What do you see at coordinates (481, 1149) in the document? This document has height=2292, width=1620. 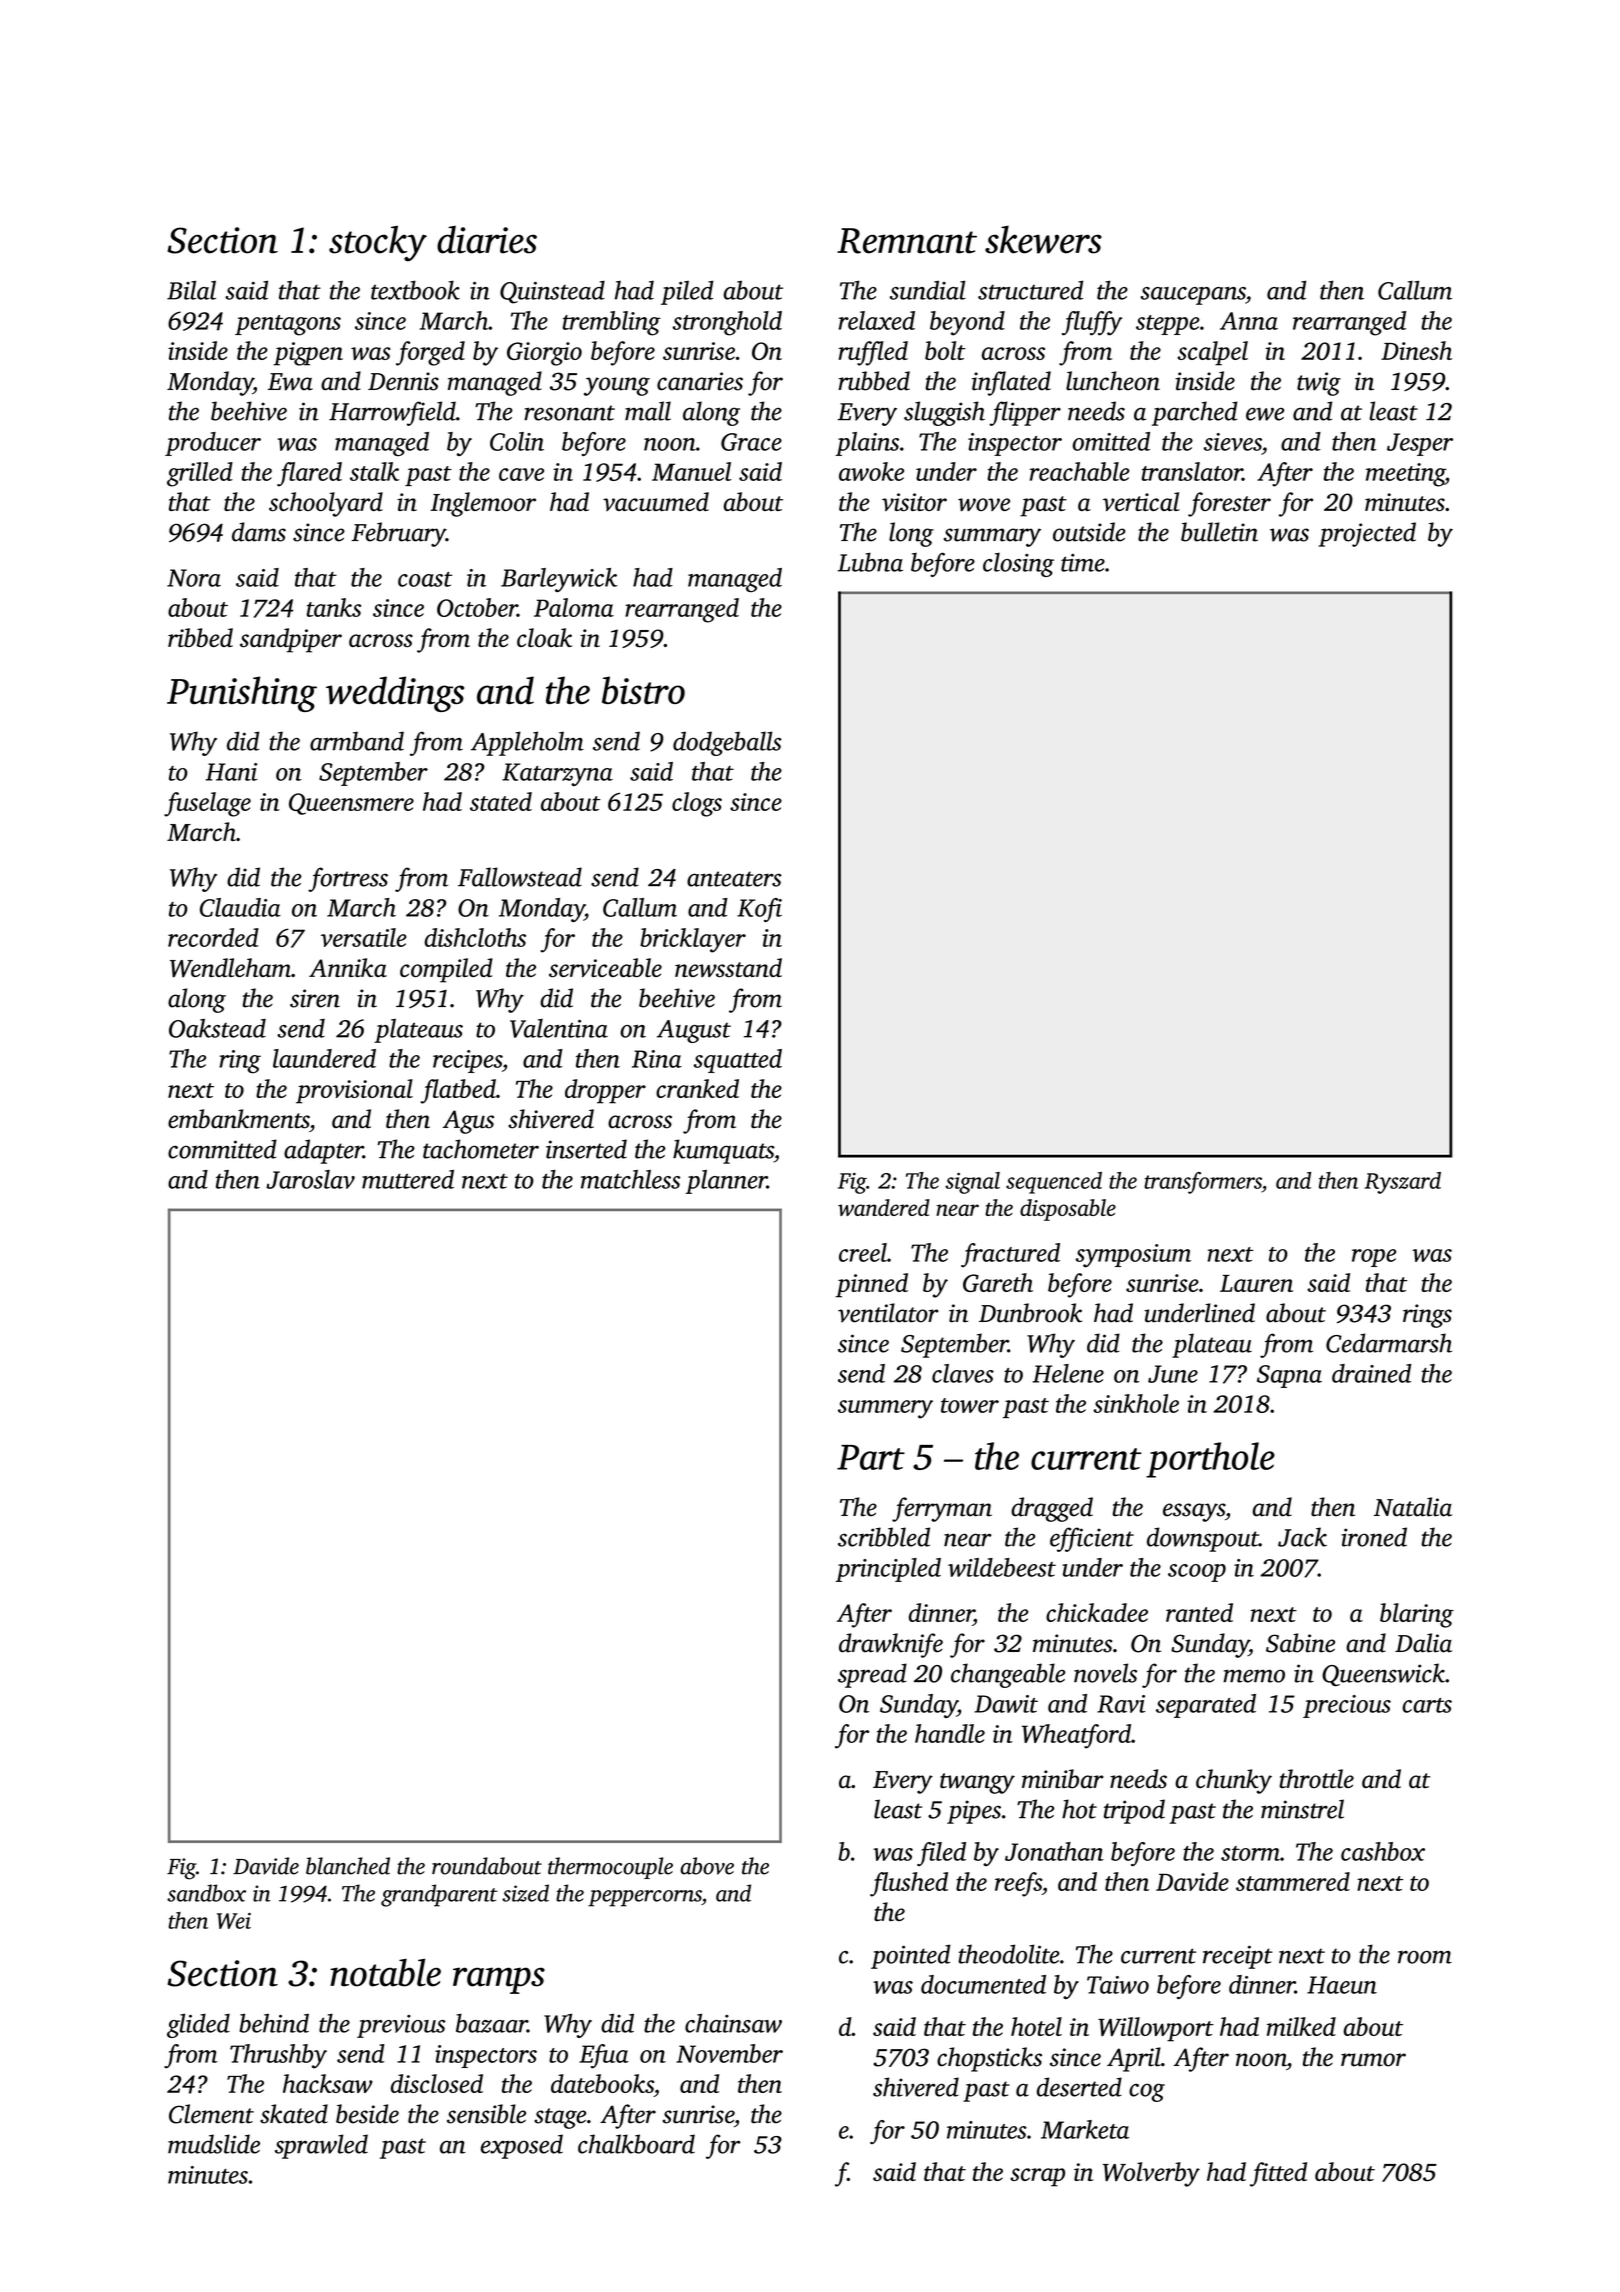 I see `tachometer` at bounding box center [481, 1149].
